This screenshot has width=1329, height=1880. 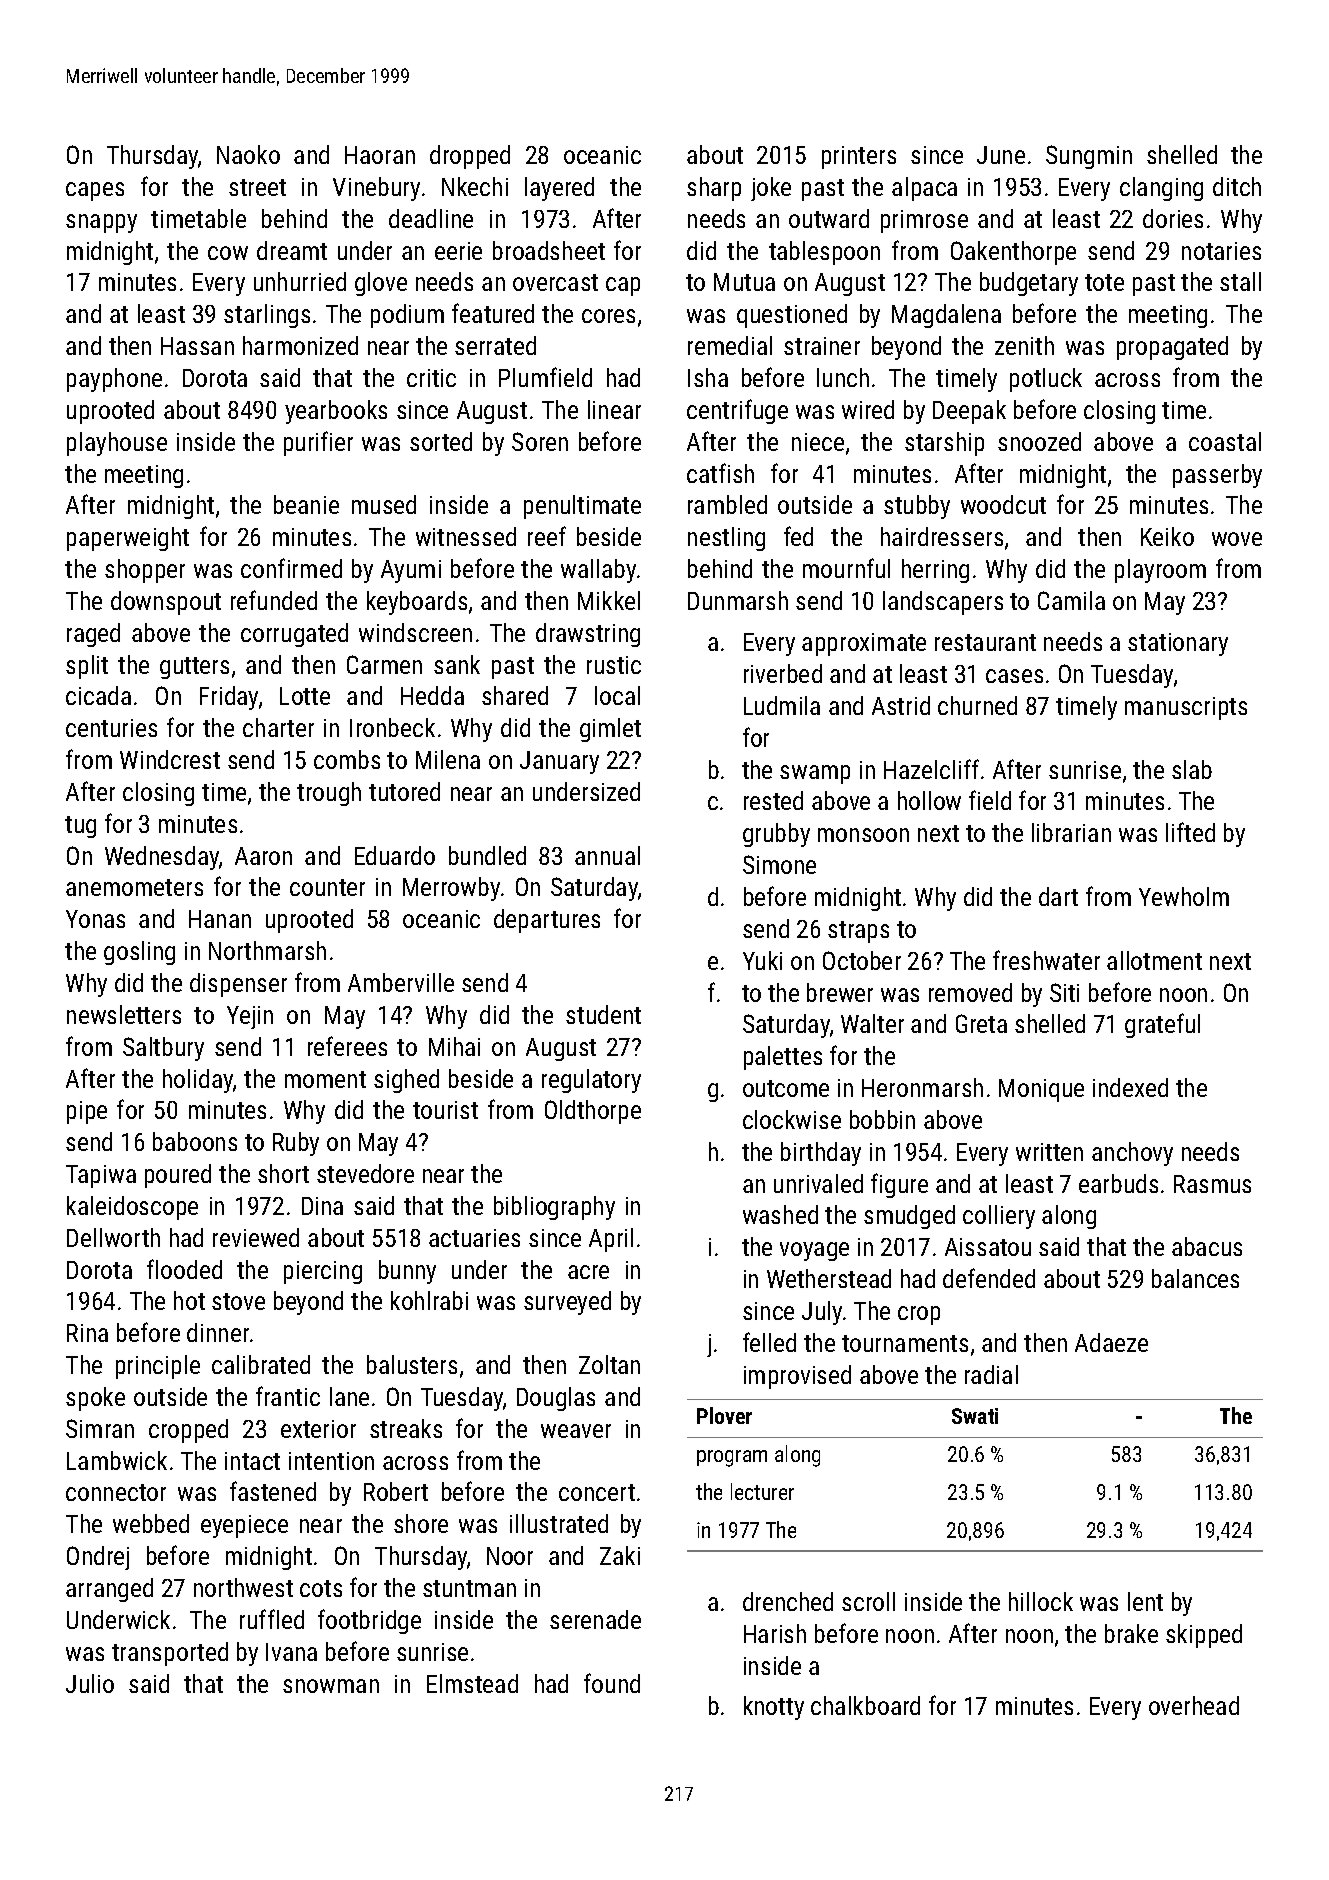 I want to click on Sungmin, so click(x=1089, y=157).
